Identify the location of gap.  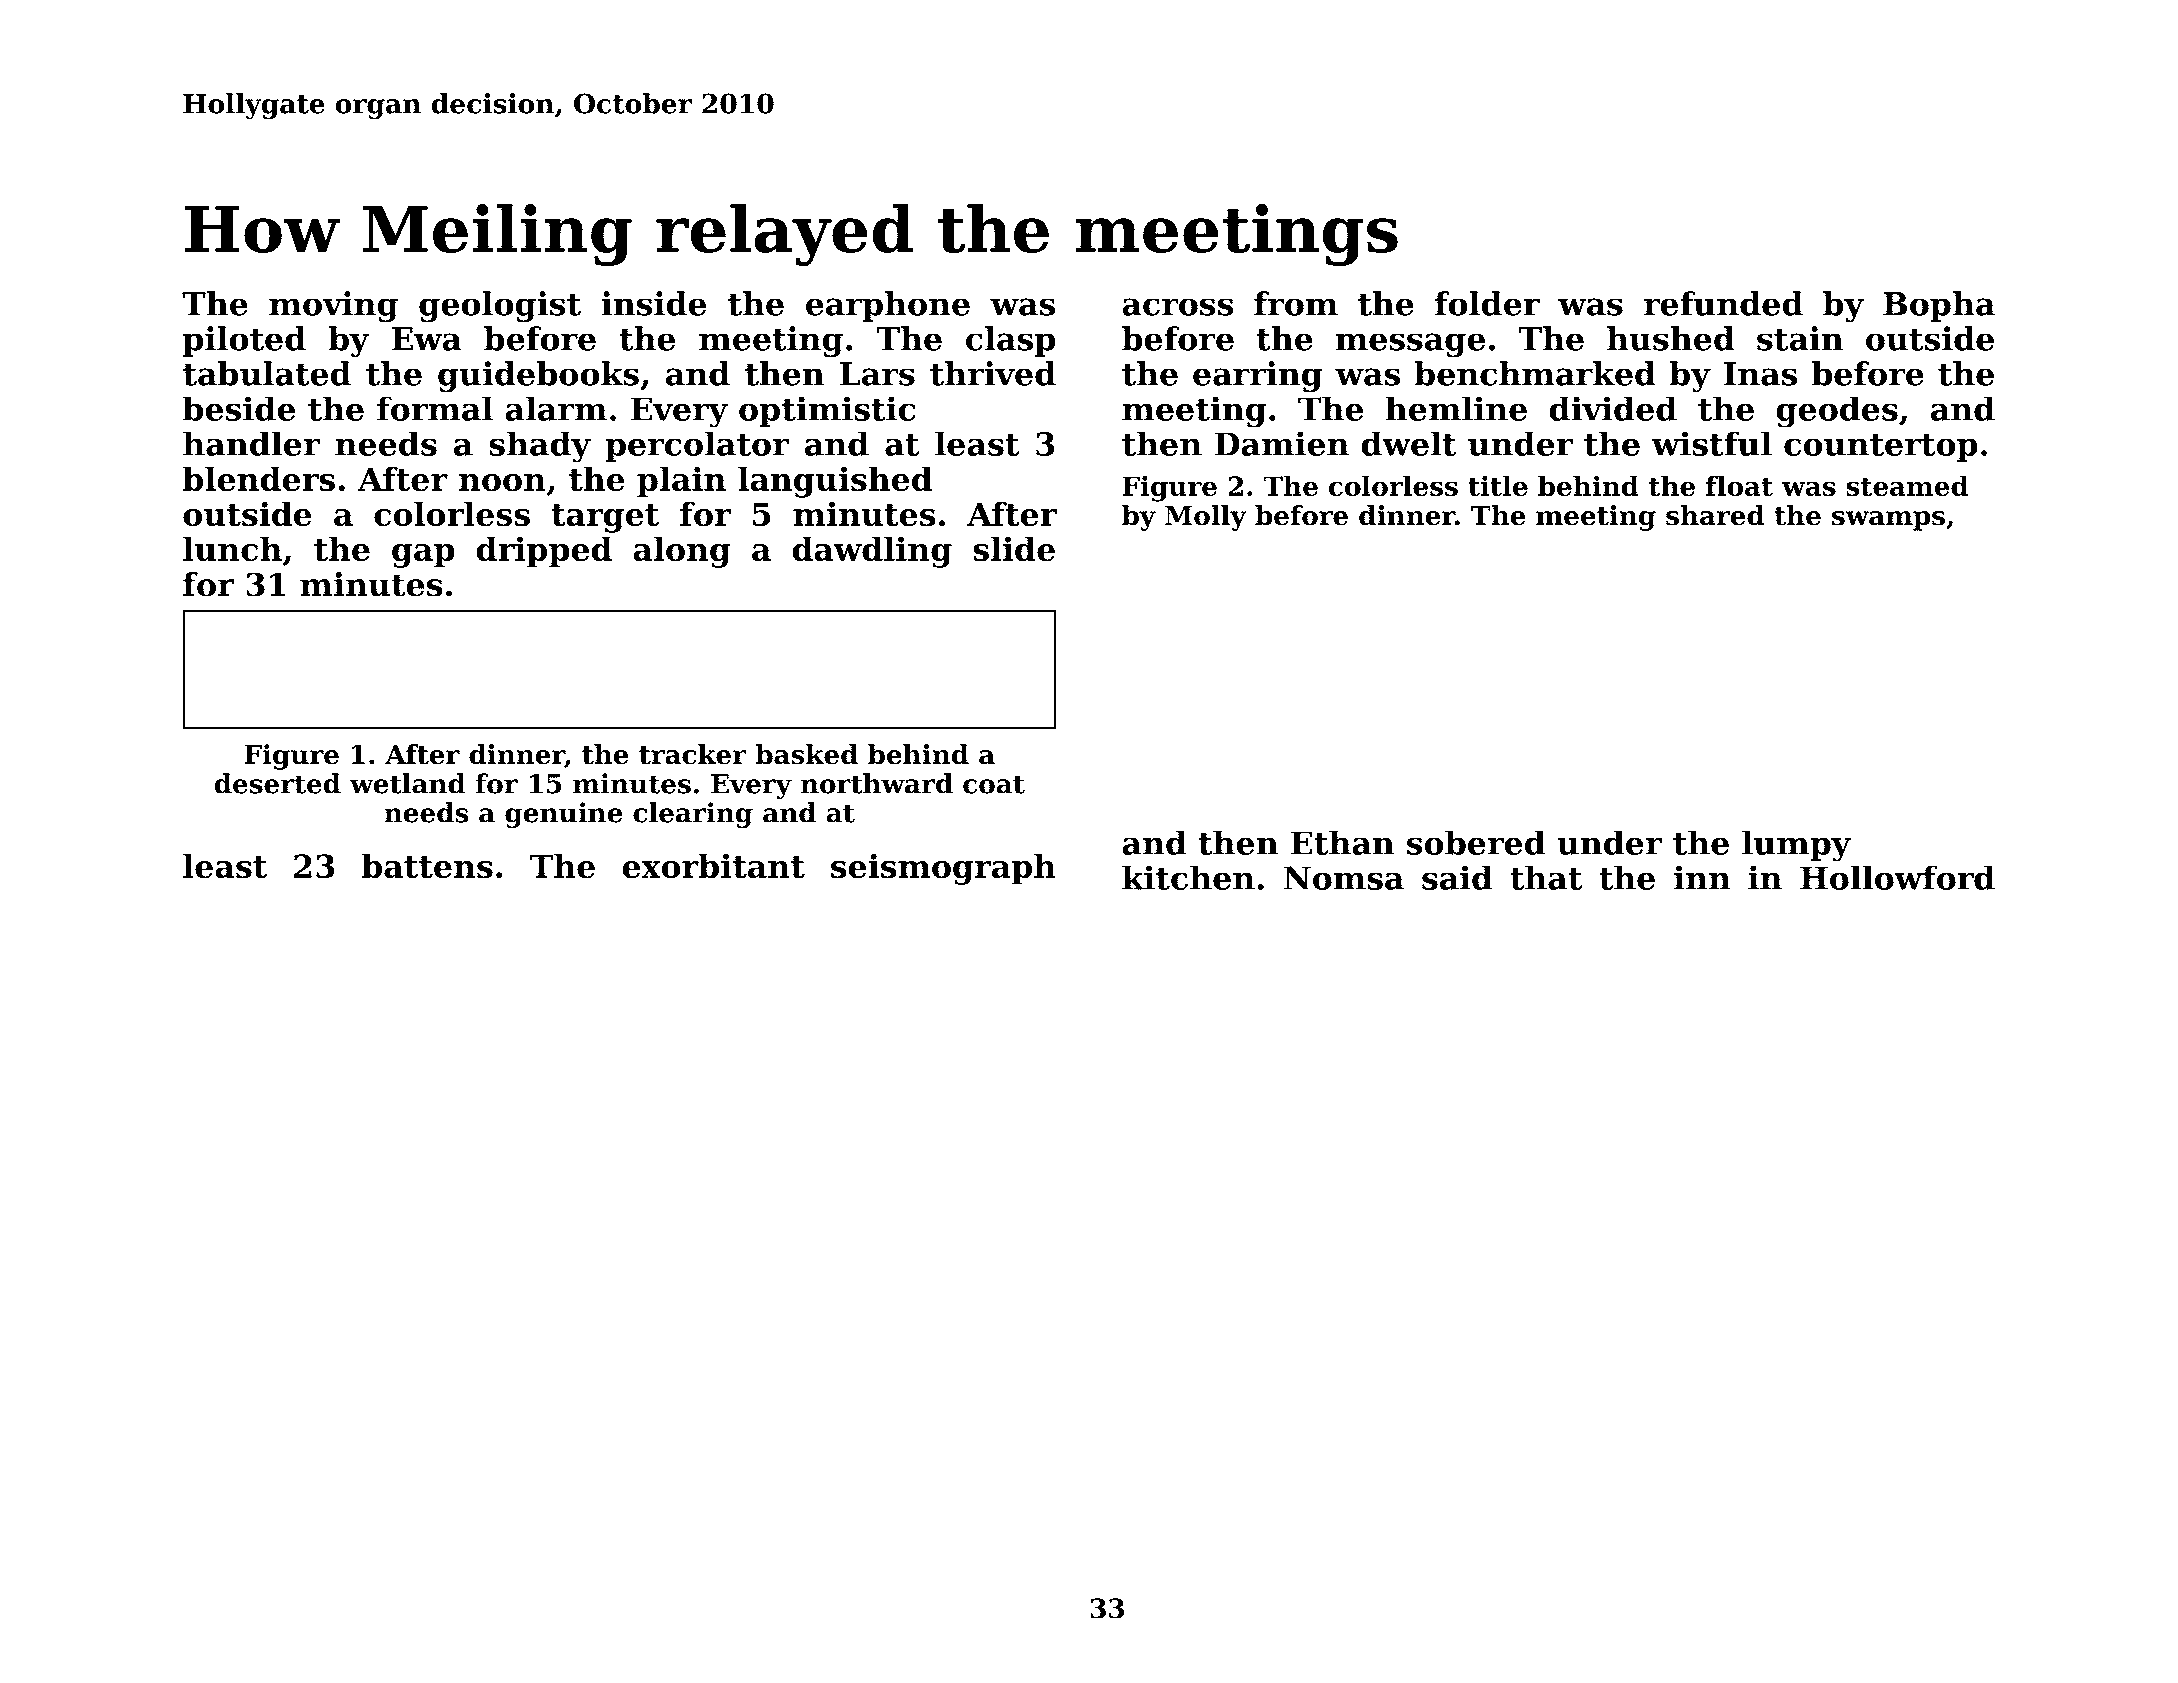
(423, 556).
